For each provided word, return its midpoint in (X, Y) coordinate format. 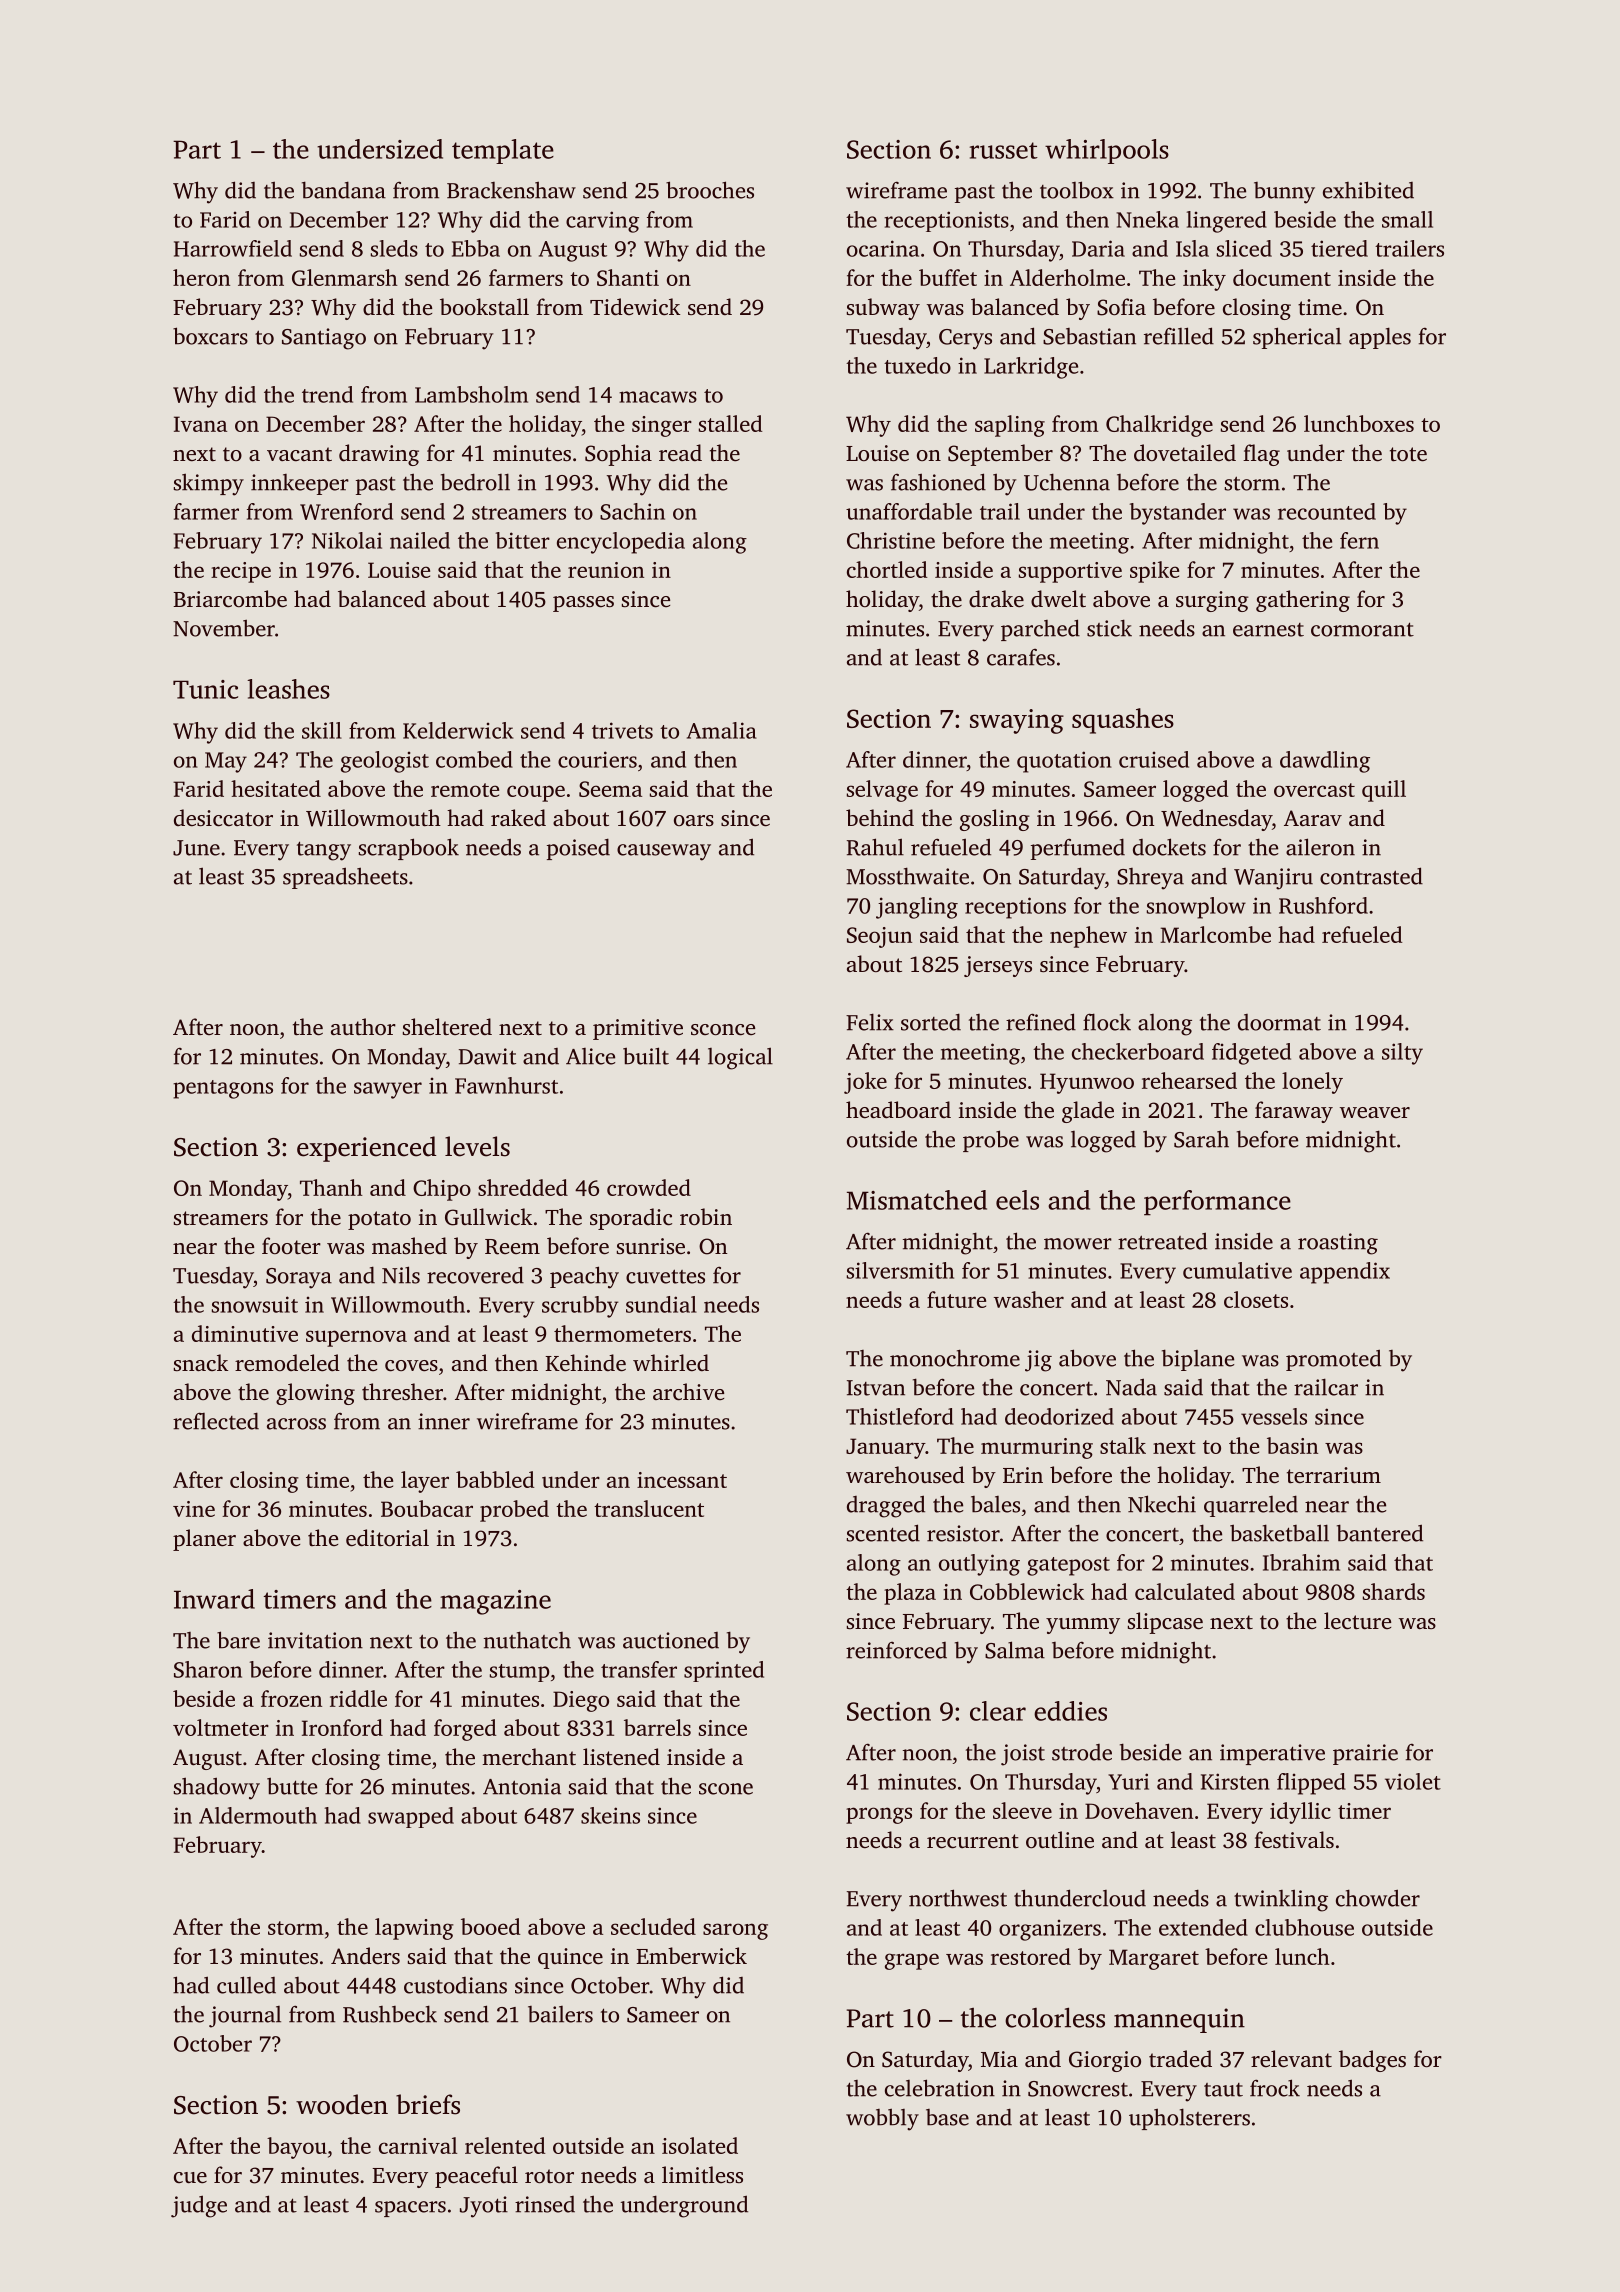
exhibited (1368, 190)
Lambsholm (471, 394)
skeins (610, 1815)
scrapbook (409, 849)
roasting (1338, 1244)
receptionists (946, 221)
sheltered (447, 1026)
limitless (702, 2174)
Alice (590, 1056)
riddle (358, 1698)
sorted (931, 1022)
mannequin (1179, 2020)
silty (1402, 1054)
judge (199, 2206)
